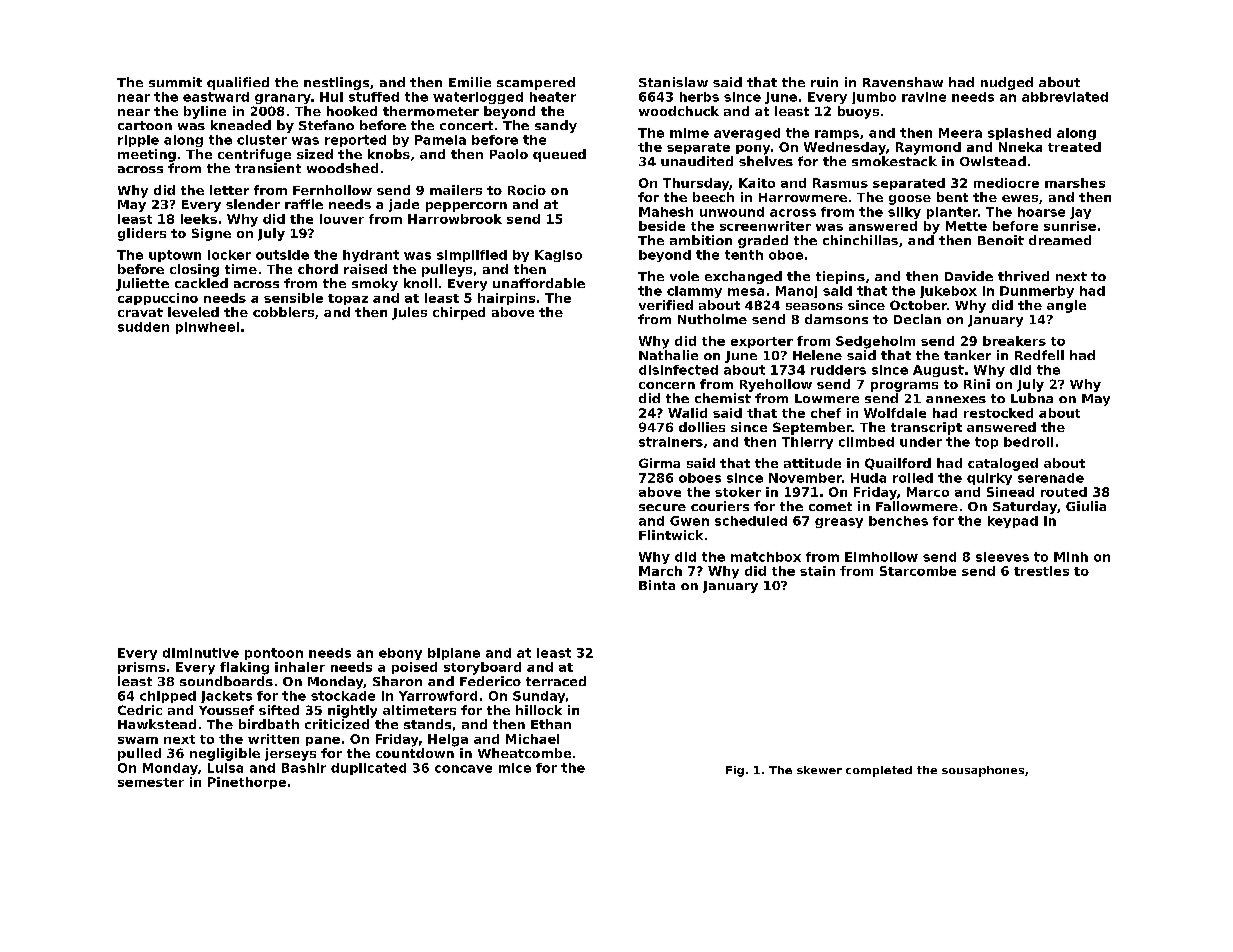 The image size is (1233, 952). Describe the element at coordinates (201, 653) in the page. I see `diminutive` at that location.
